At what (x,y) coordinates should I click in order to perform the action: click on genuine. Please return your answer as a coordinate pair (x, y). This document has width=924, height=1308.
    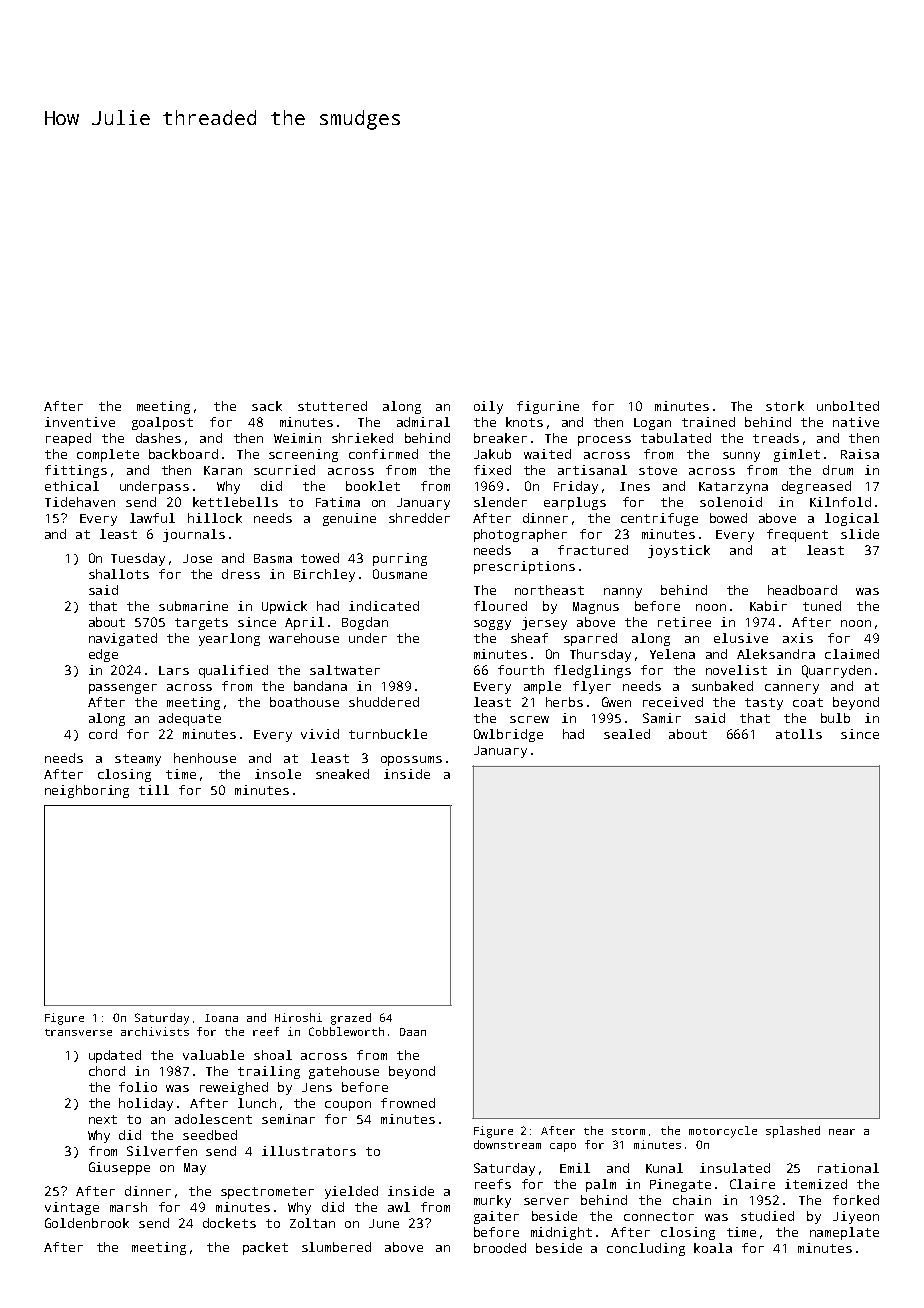
    Looking at the image, I should click on (349, 519).
